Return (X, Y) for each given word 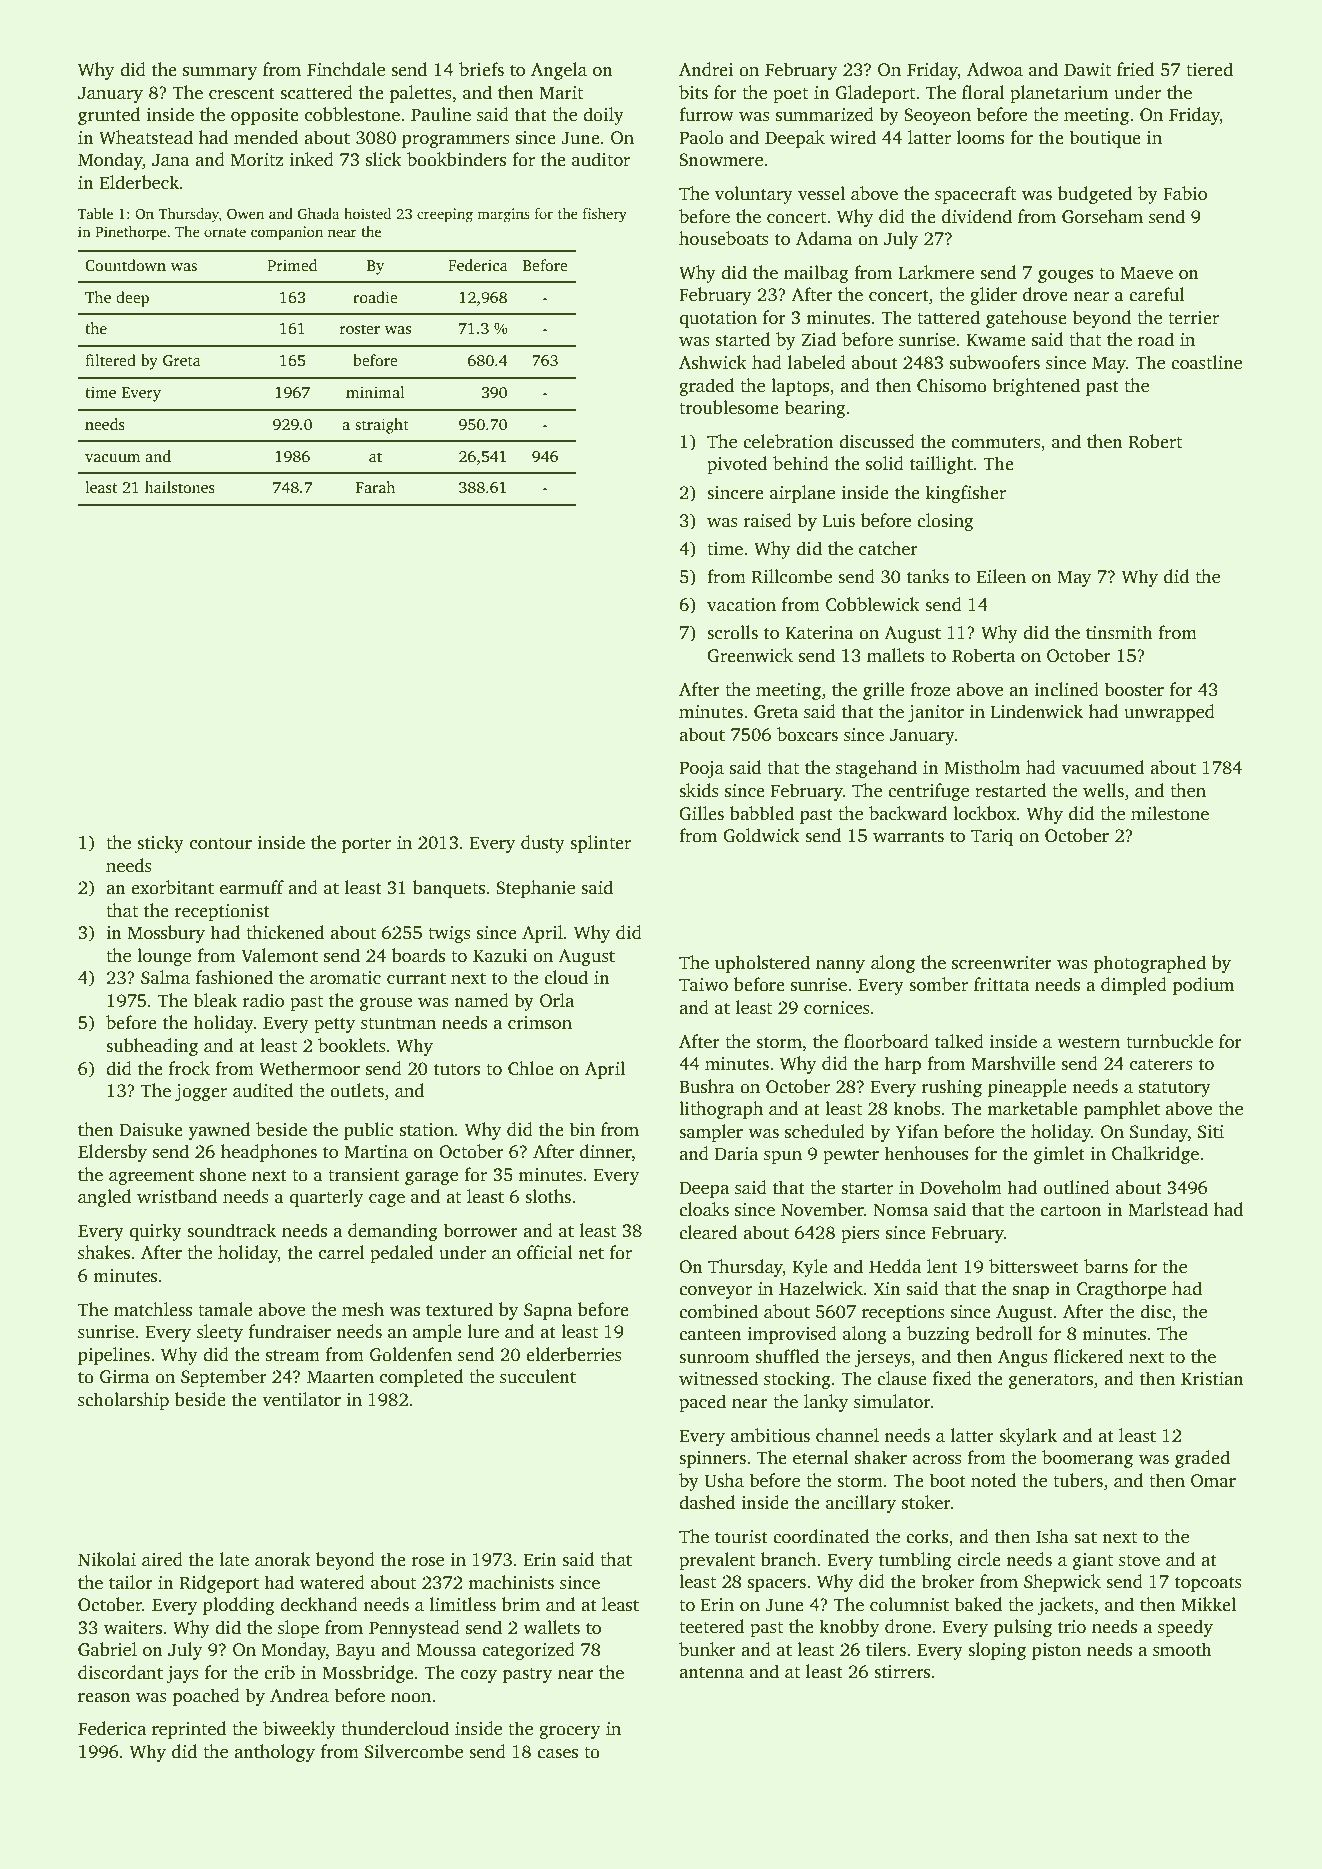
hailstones (180, 487)
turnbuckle (1169, 1041)
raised (768, 520)
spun (783, 1157)
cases (557, 1754)
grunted (109, 116)
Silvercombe (414, 1751)
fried (1135, 69)
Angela (559, 71)
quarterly (326, 1198)
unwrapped (1169, 713)
